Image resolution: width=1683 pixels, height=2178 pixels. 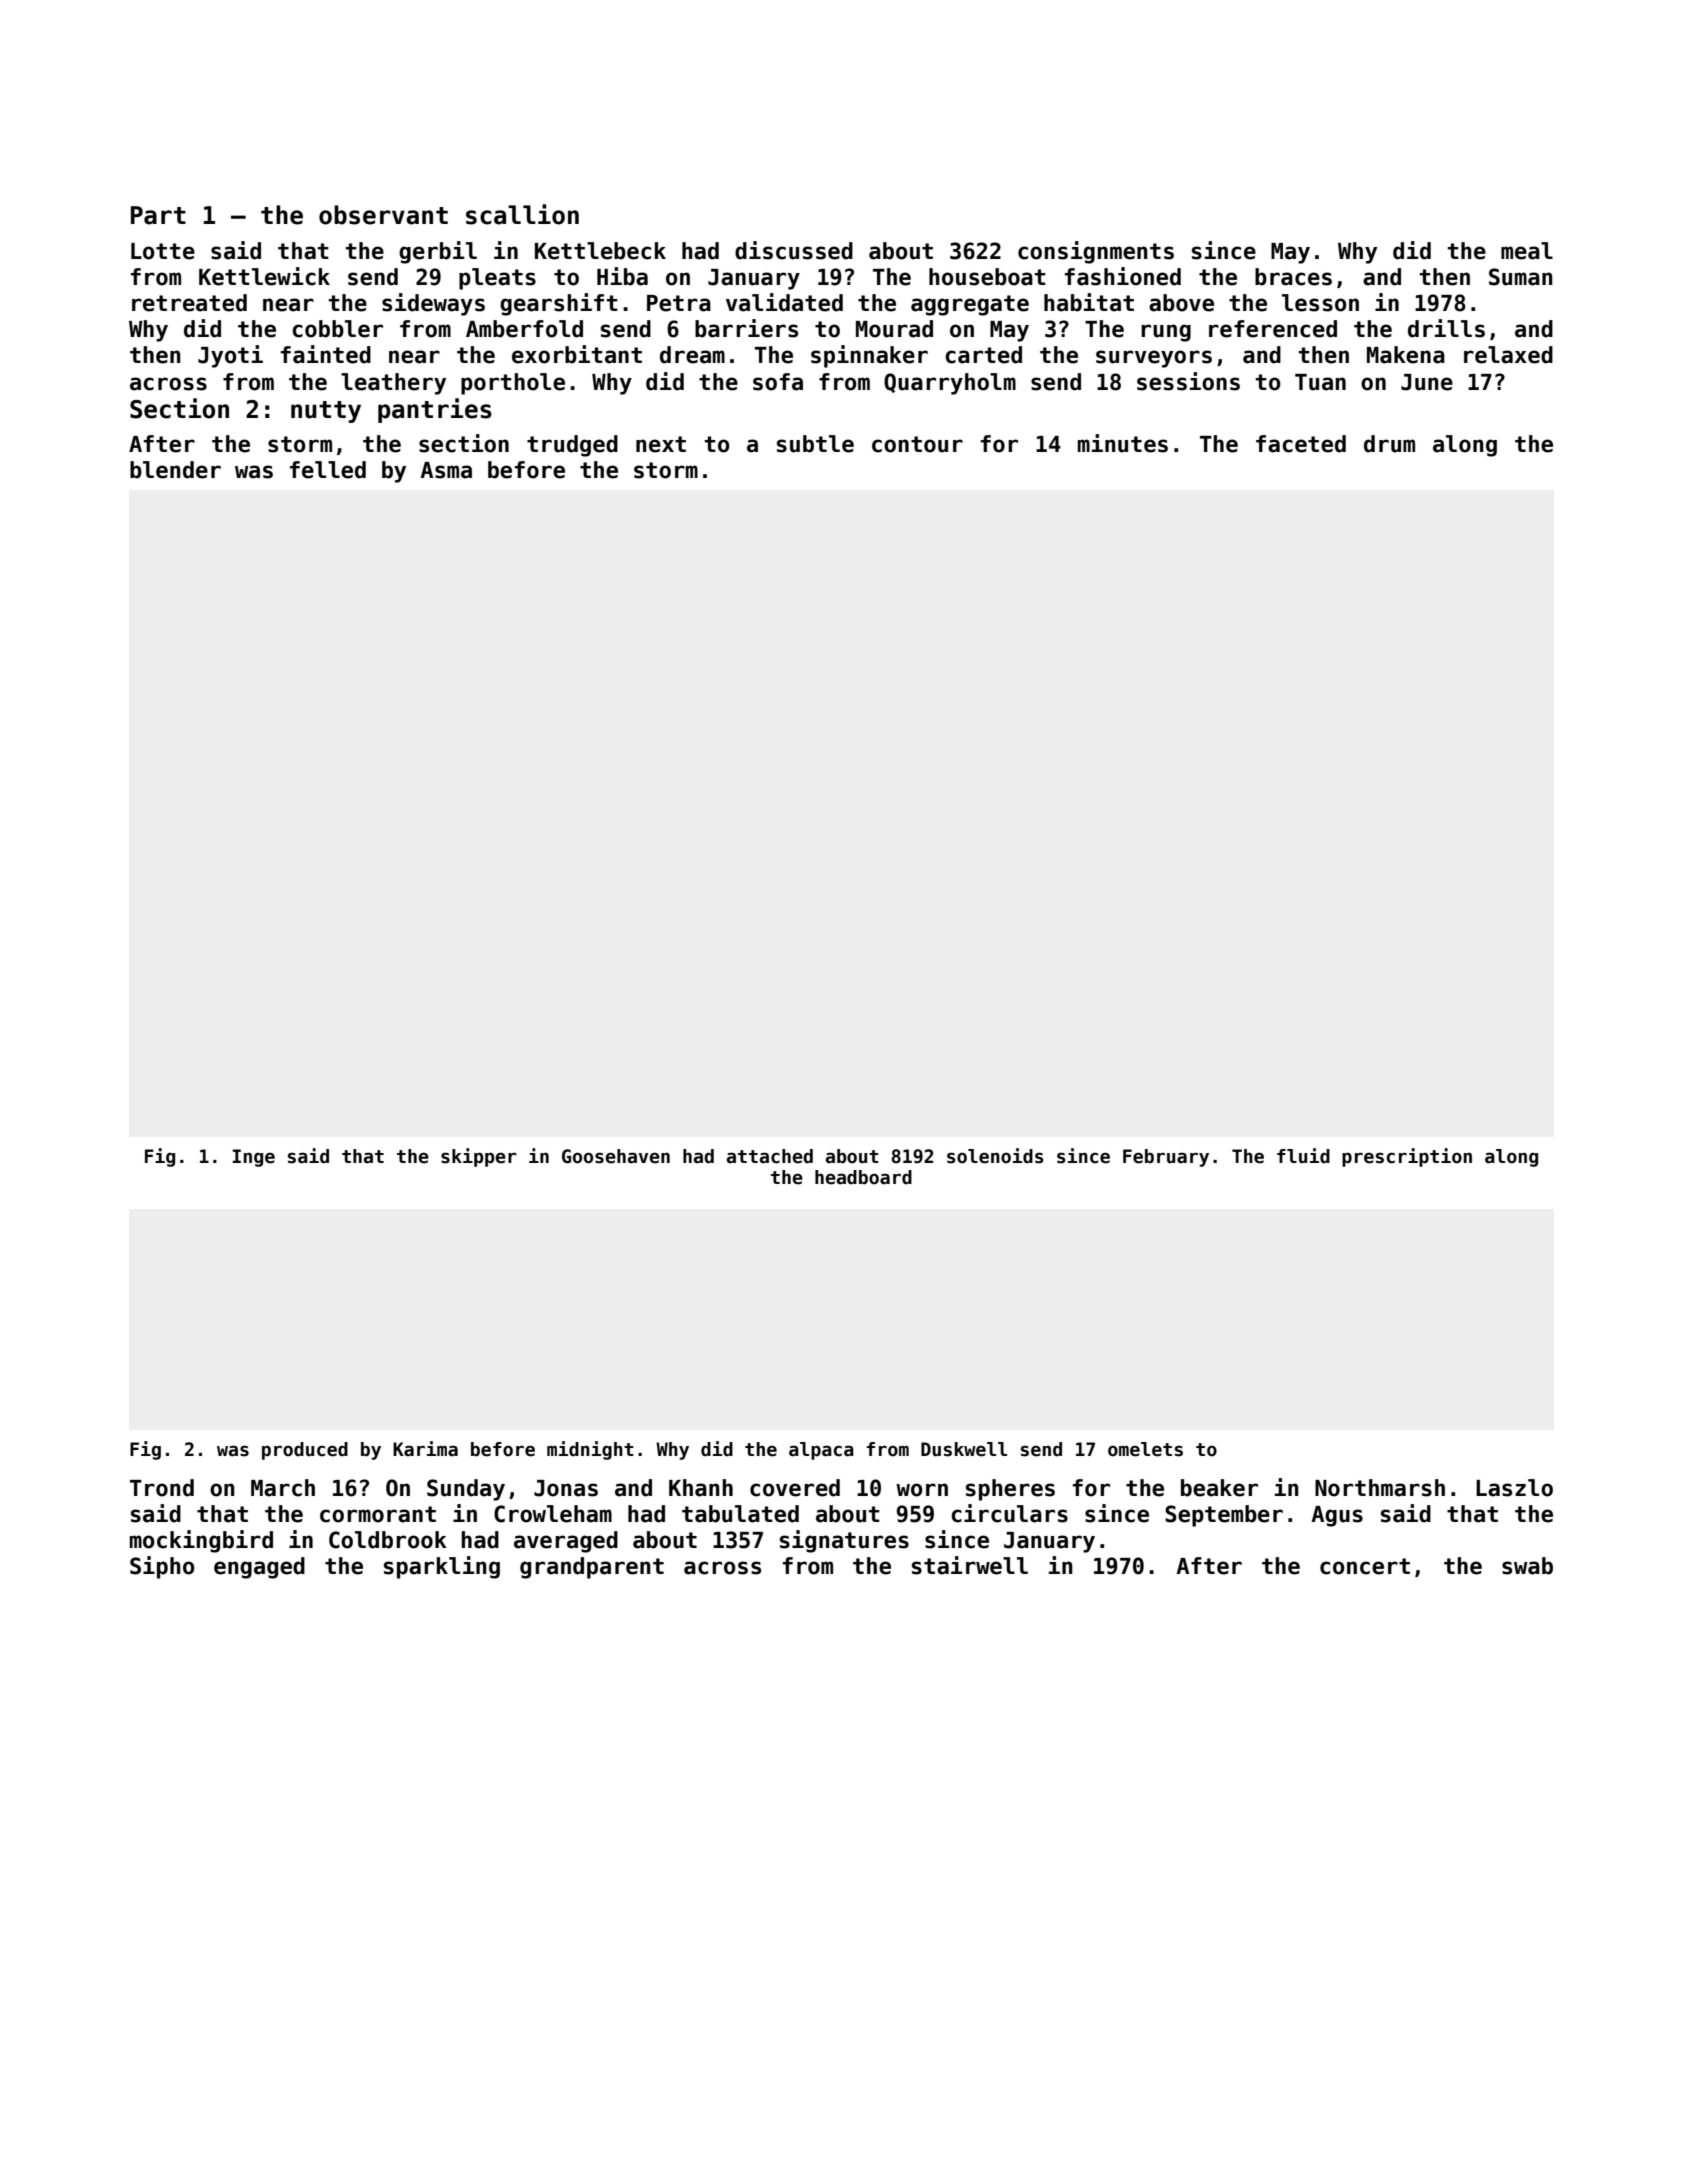 I want to click on observant, so click(x=383, y=215).
